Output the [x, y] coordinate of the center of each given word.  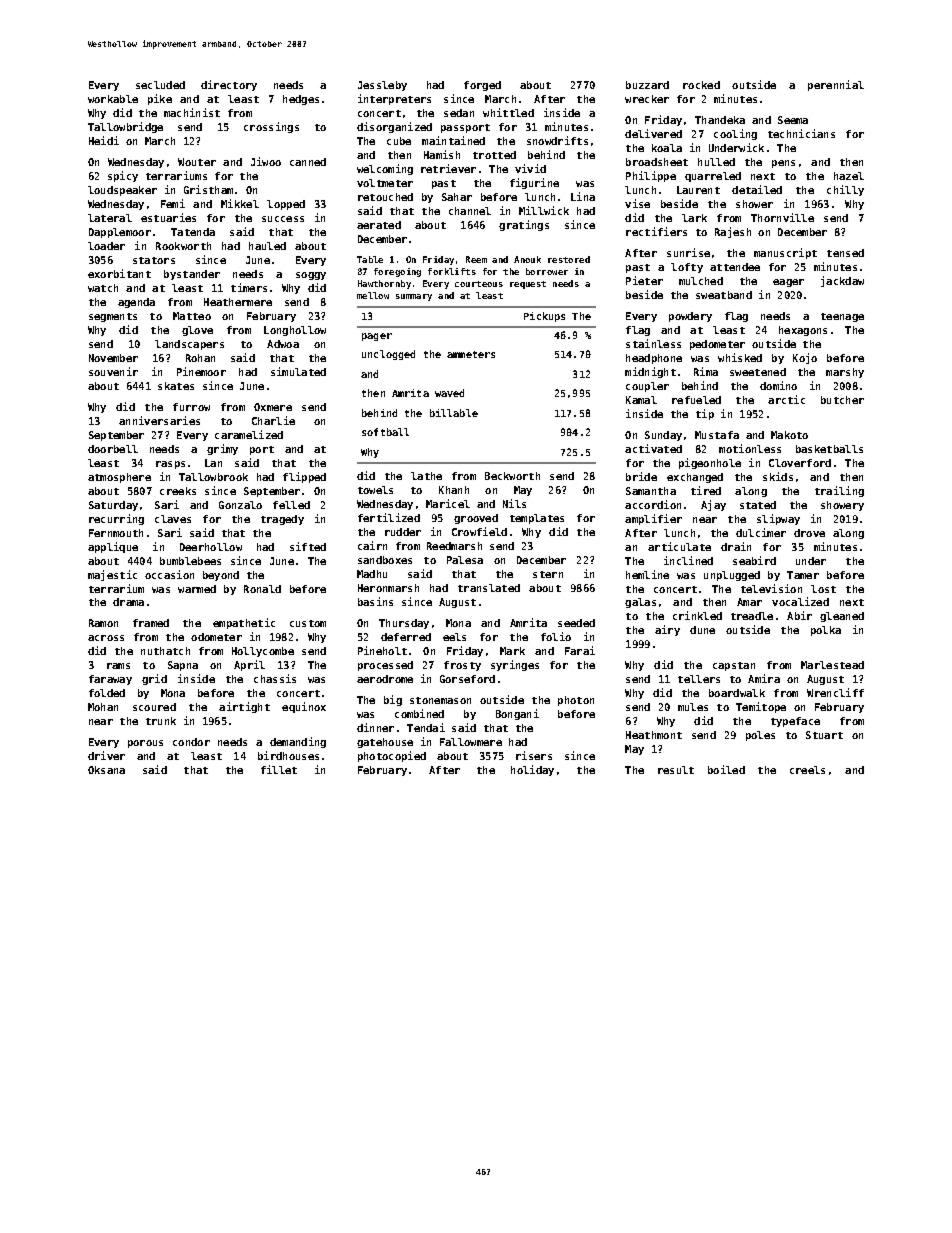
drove [809, 533]
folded [107, 693]
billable [454, 413]
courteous [479, 284]
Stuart [824, 735]
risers [534, 755]
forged [482, 86]
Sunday [663, 436]
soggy [311, 276]
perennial [836, 85]
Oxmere [273, 407]
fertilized [389, 517]
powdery [690, 317]
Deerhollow [211, 547]
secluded [160, 85]
